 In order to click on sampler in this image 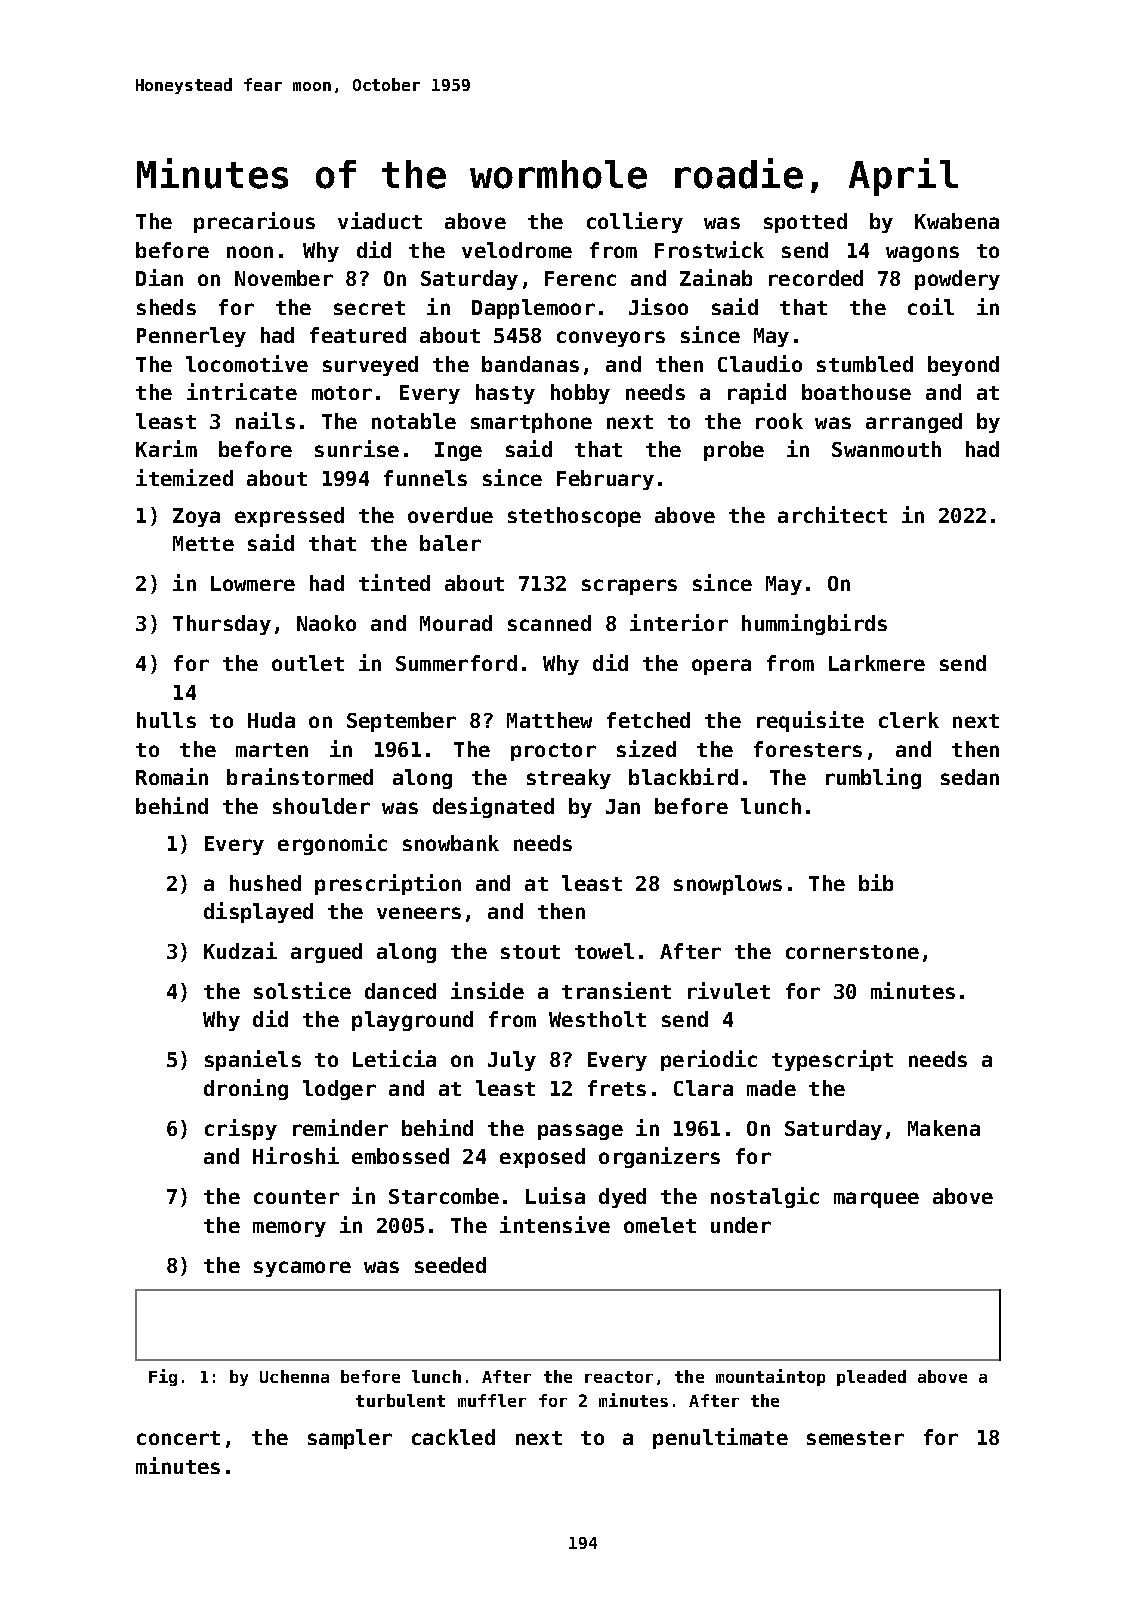, I will do `click(350, 1439)`.
